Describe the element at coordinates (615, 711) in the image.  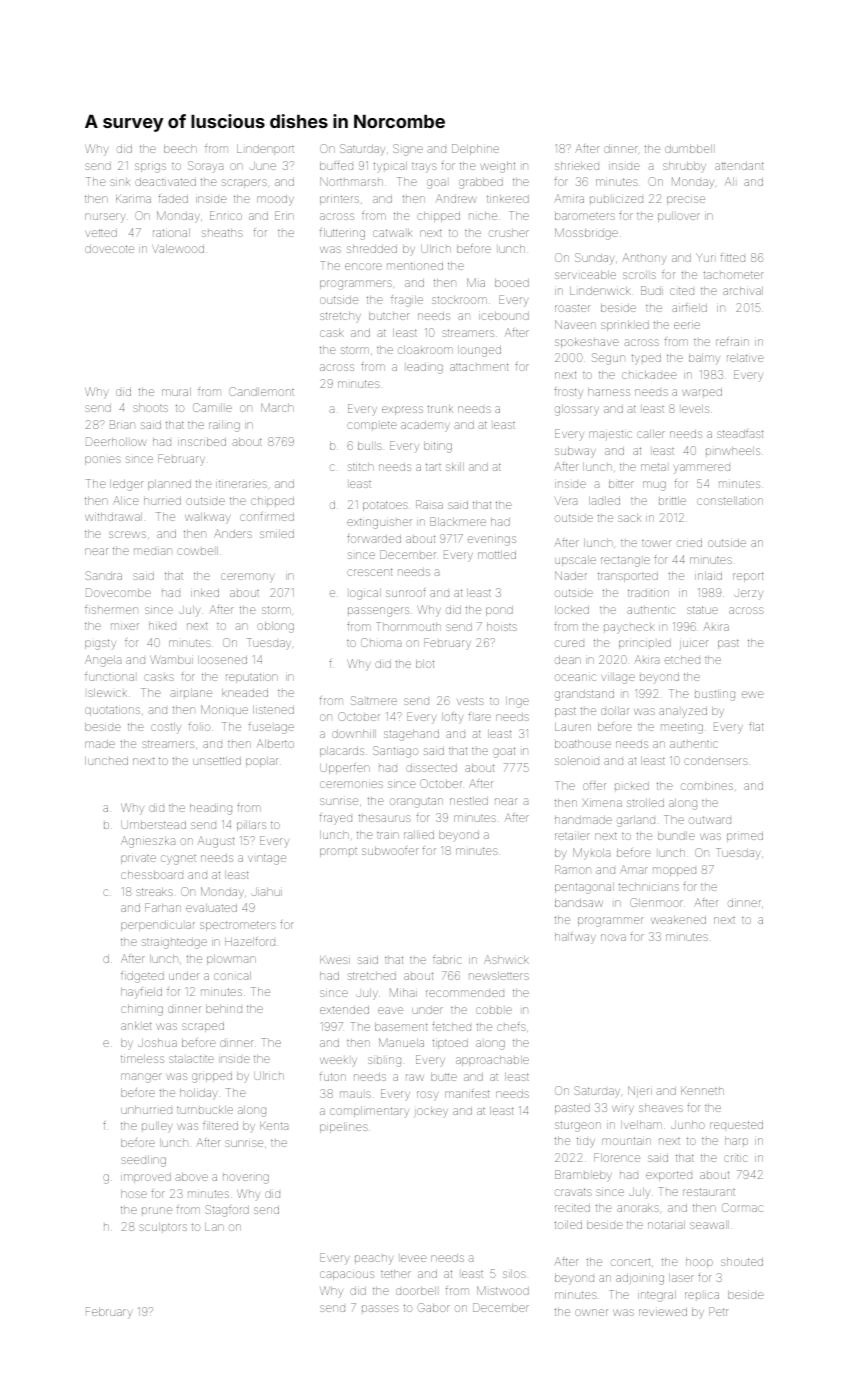
I see `dollar` at that location.
